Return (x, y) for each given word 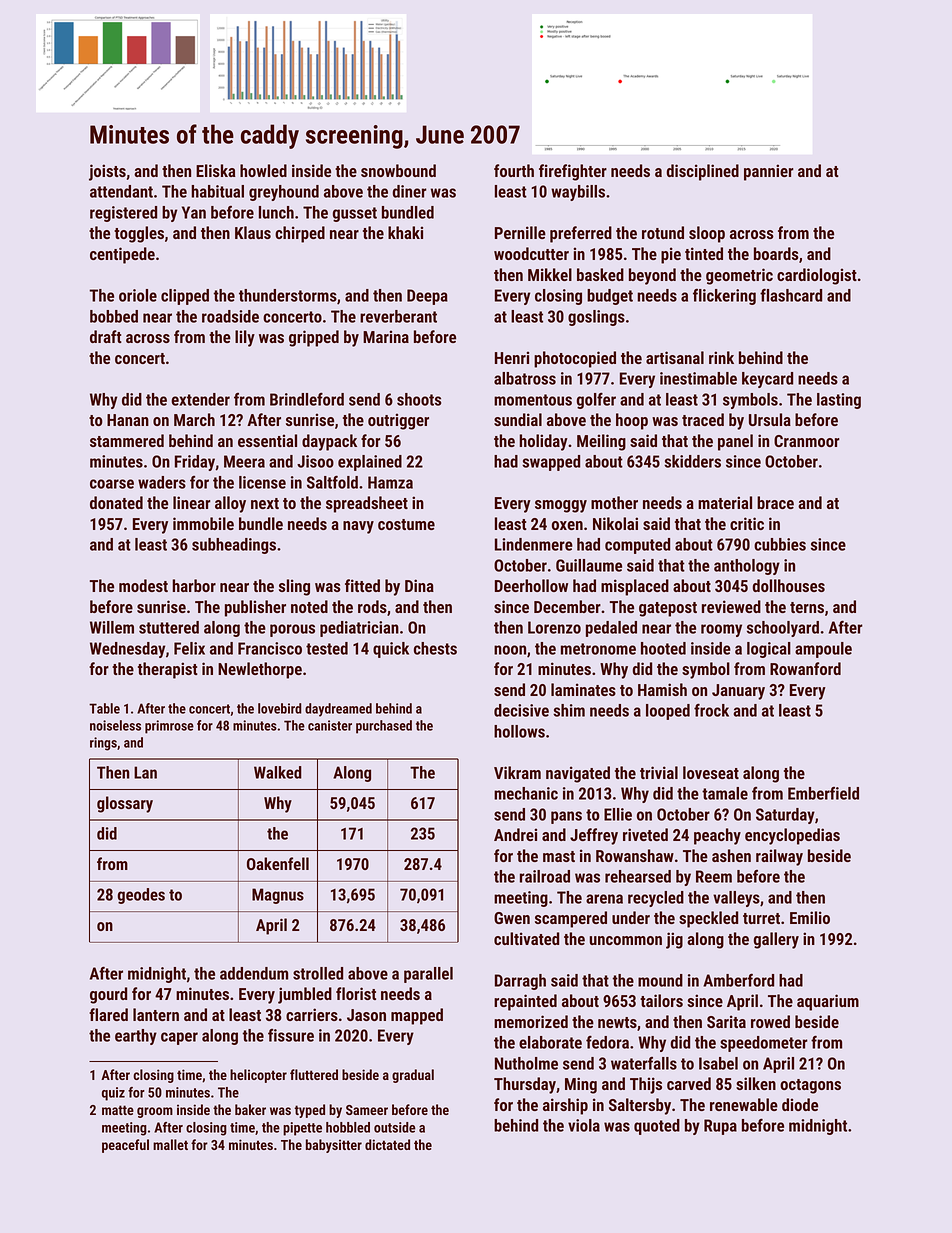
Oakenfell (278, 863)
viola (584, 1125)
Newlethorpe (260, 670)
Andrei (515, 834)
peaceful (125, 1146)
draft (106, 336)
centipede (122, 255)
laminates (583, 689)
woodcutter (531, 253)
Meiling (601, 442)
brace (775, 502)
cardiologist (817, 276)
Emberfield (823, 793)
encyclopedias (792, 836)
